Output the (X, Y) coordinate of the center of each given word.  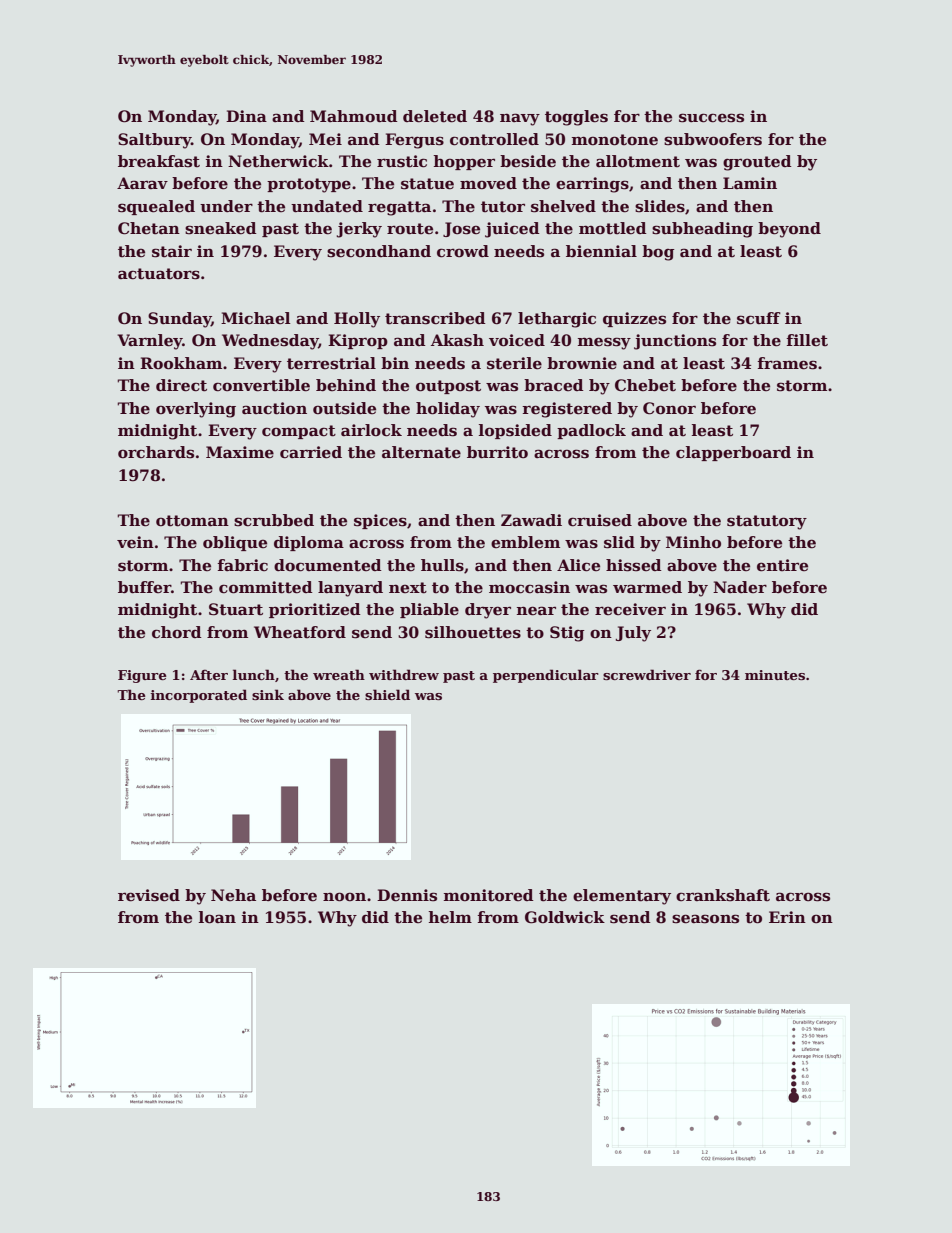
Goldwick (565, 917)
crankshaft (723, 895)
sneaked (221, 228)
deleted (435, 116)
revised (149, 895)
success (711, 118)
